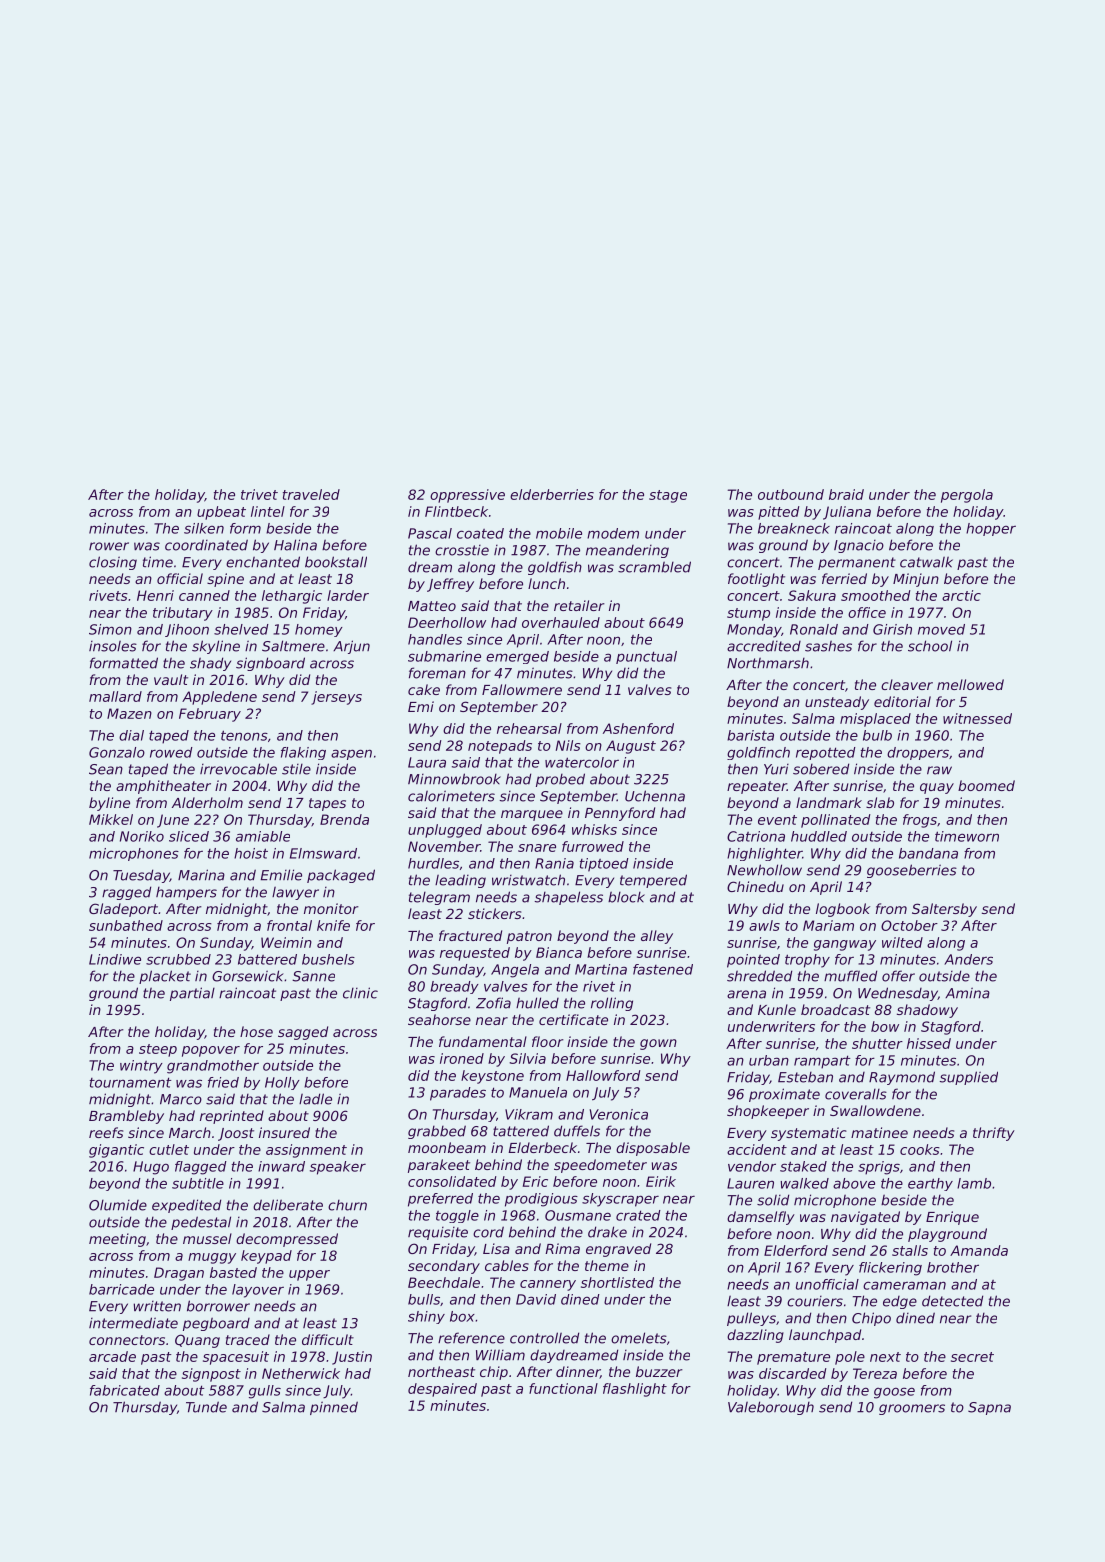 The width and height of the screenshot is (1105, 1562). Describe the element at coordinates (352, 1358) in the screenshot. I see `Justin` at that location.
